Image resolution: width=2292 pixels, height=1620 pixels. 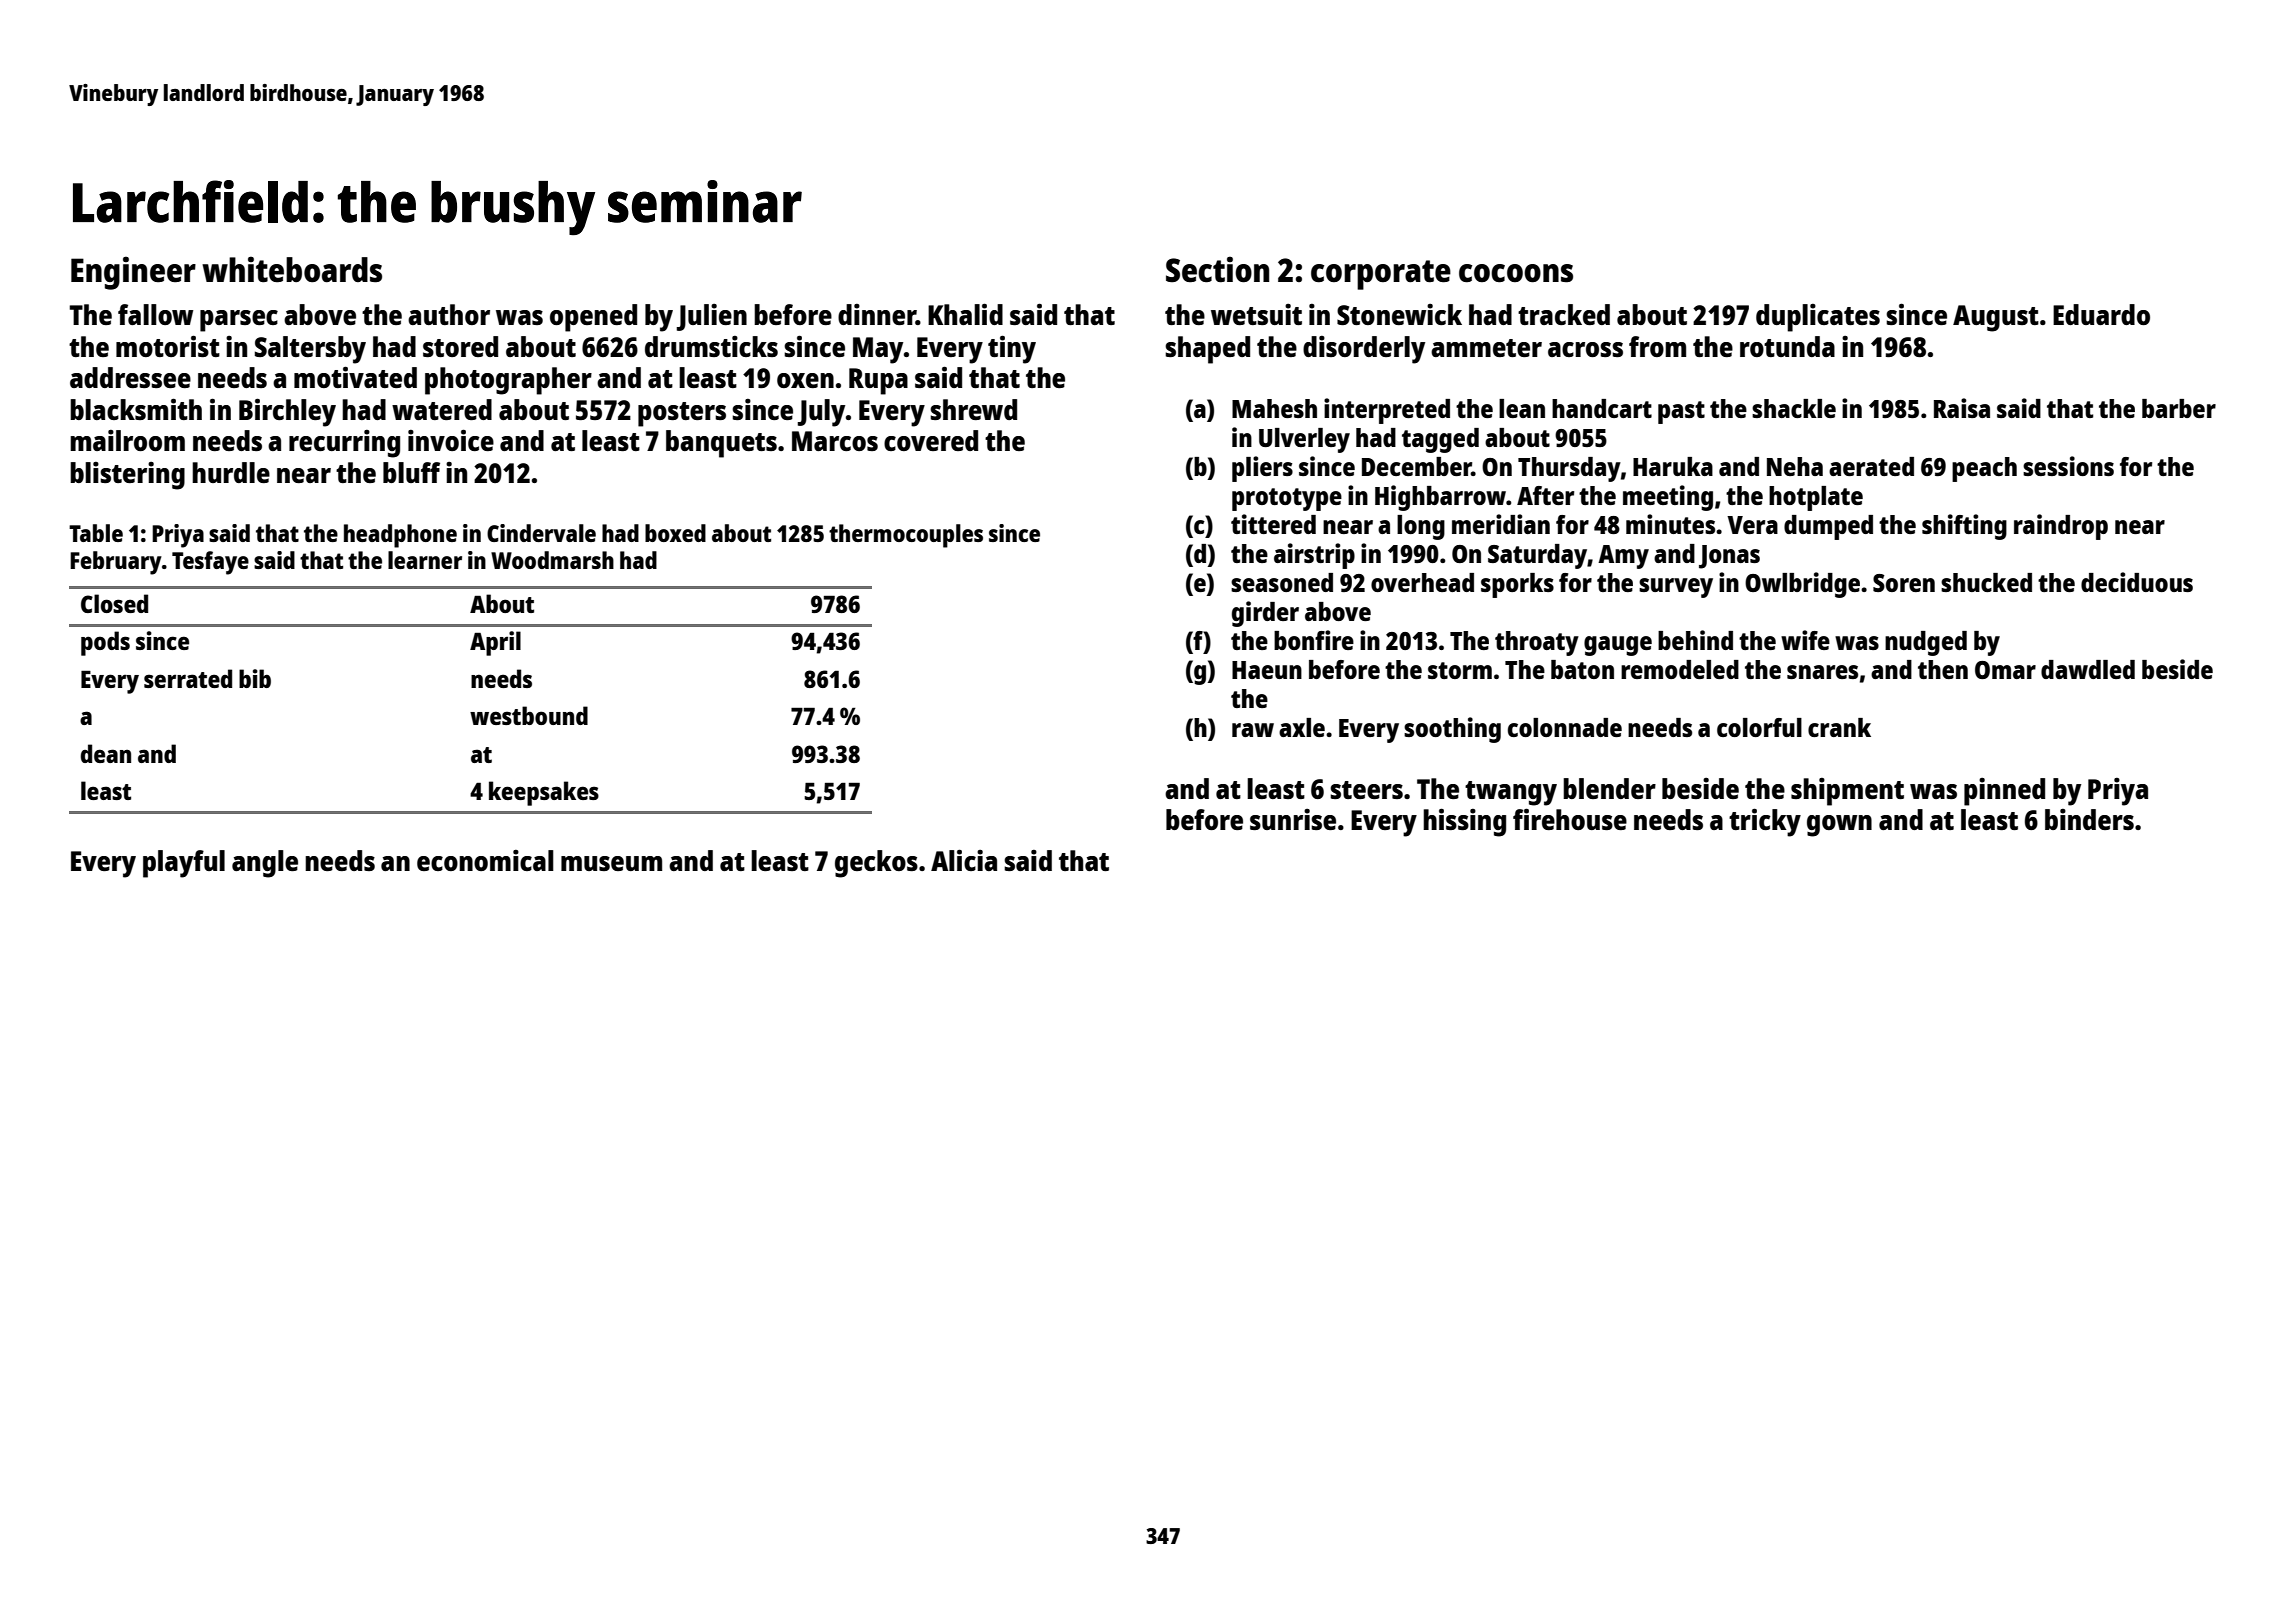 I want to click on author, so click(x=449, y=314).
